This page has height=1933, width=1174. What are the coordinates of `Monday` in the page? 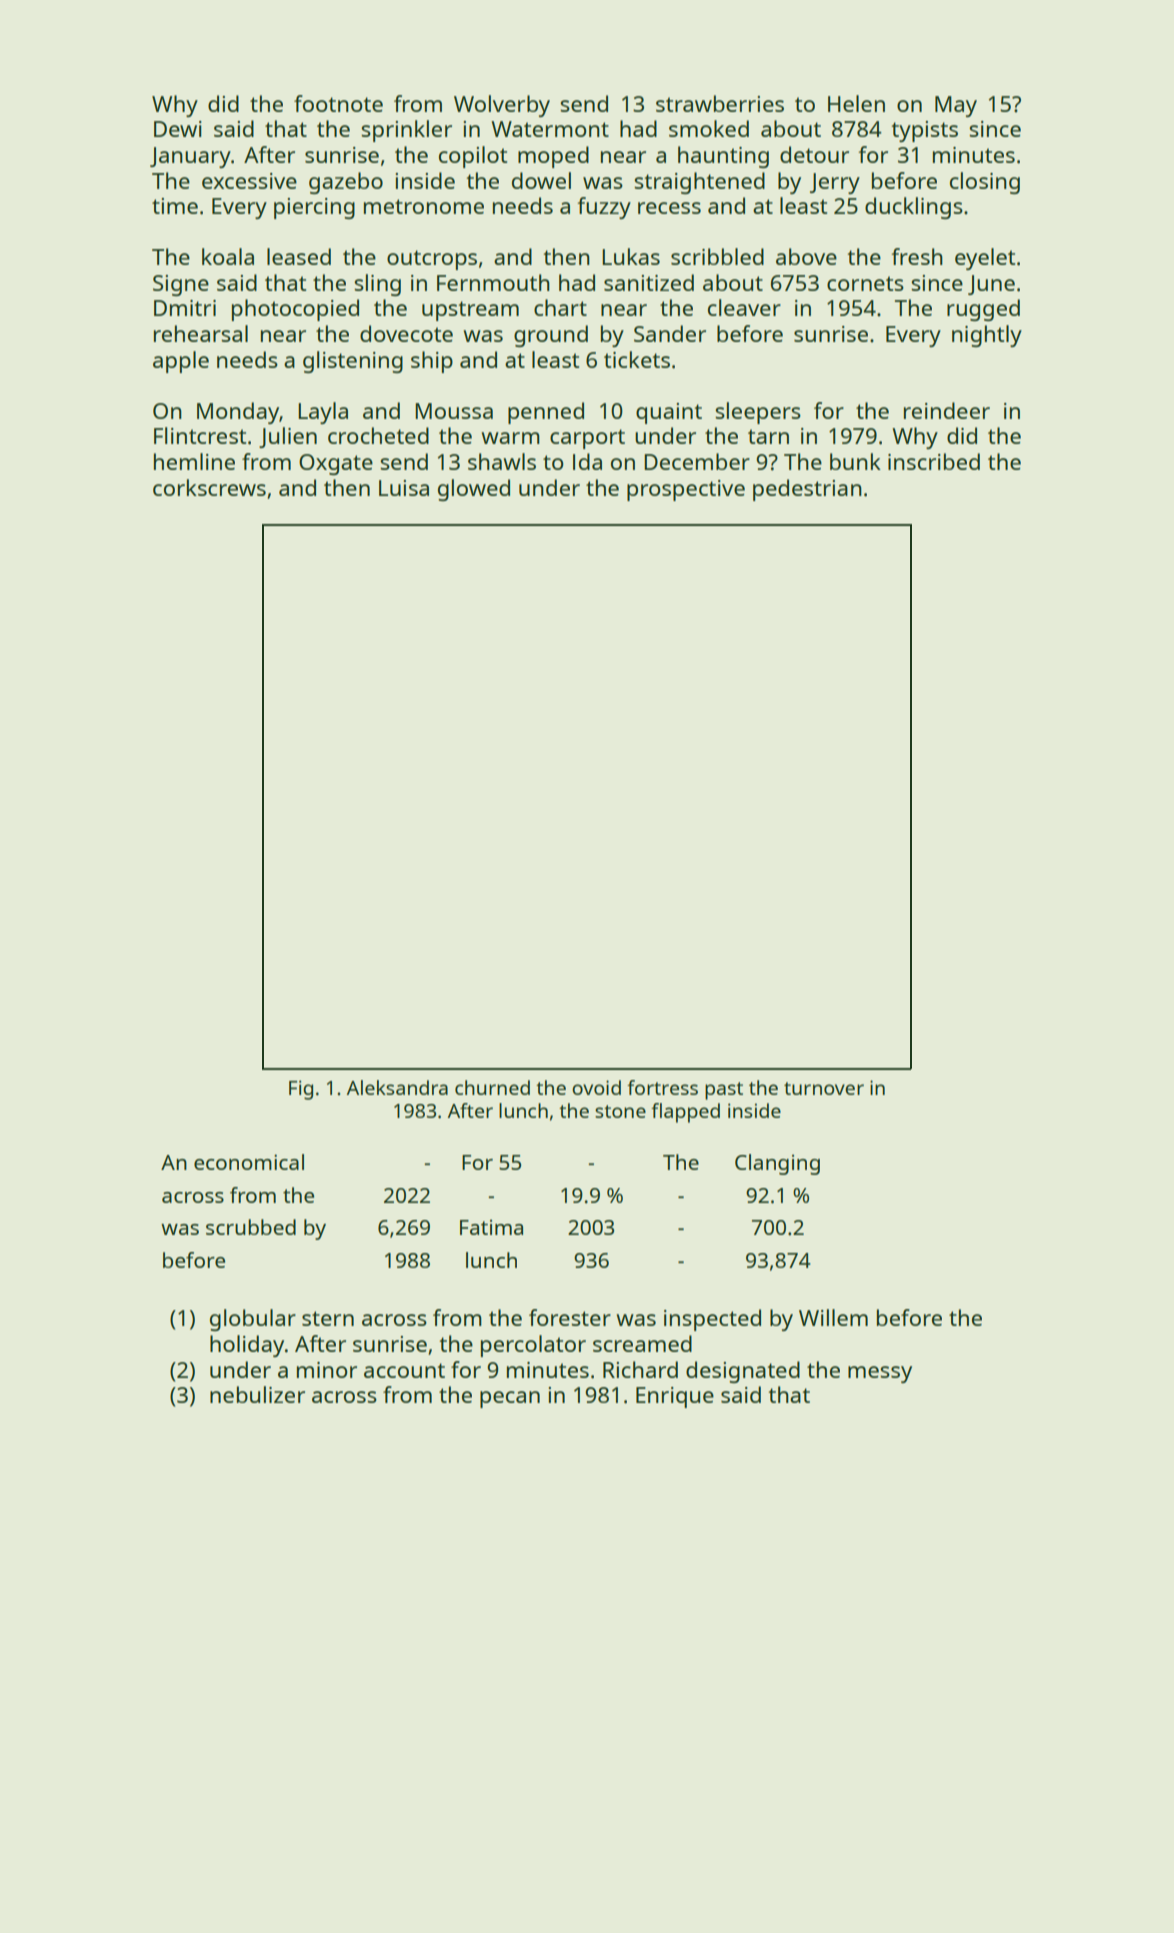 It's located at (238, 413).
